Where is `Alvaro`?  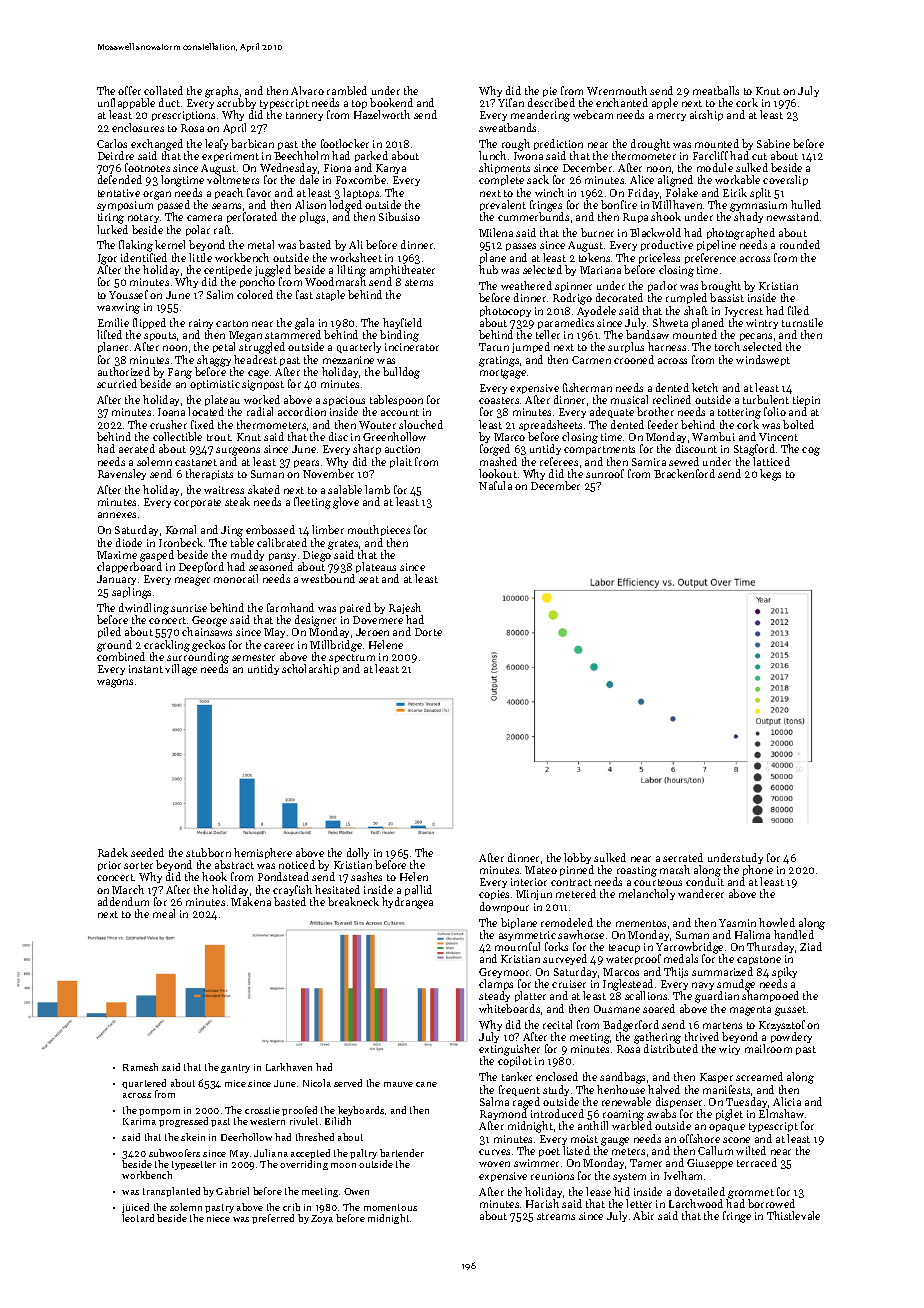
Alvaro is located at coordinates (307, 90).
